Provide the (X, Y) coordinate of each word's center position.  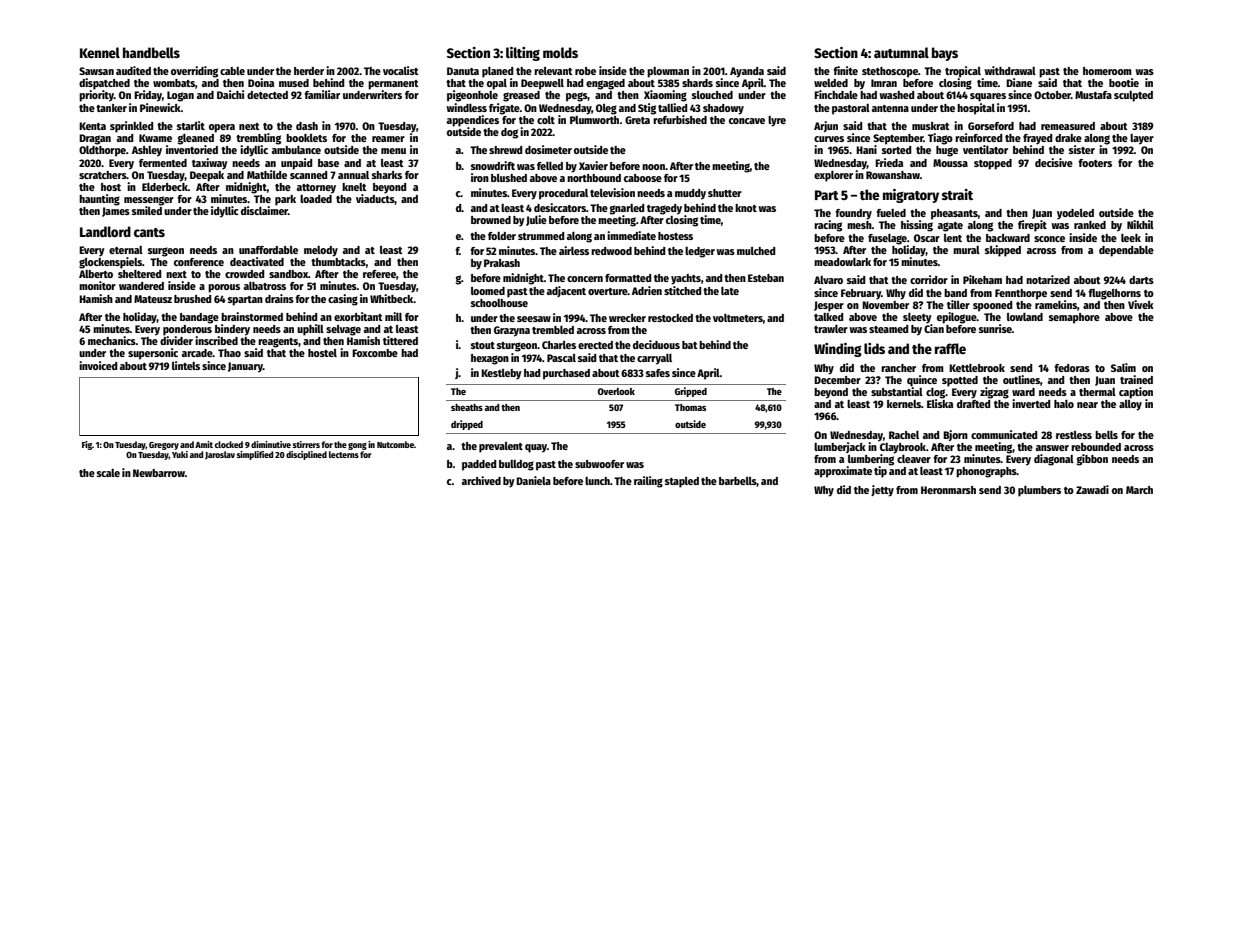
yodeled (1075, 214)
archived (481, 480)
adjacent (566, 291)
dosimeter (548, 149)
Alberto (96, 274)
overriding (194, 72)
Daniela (533, 480)
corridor (929, 279)
